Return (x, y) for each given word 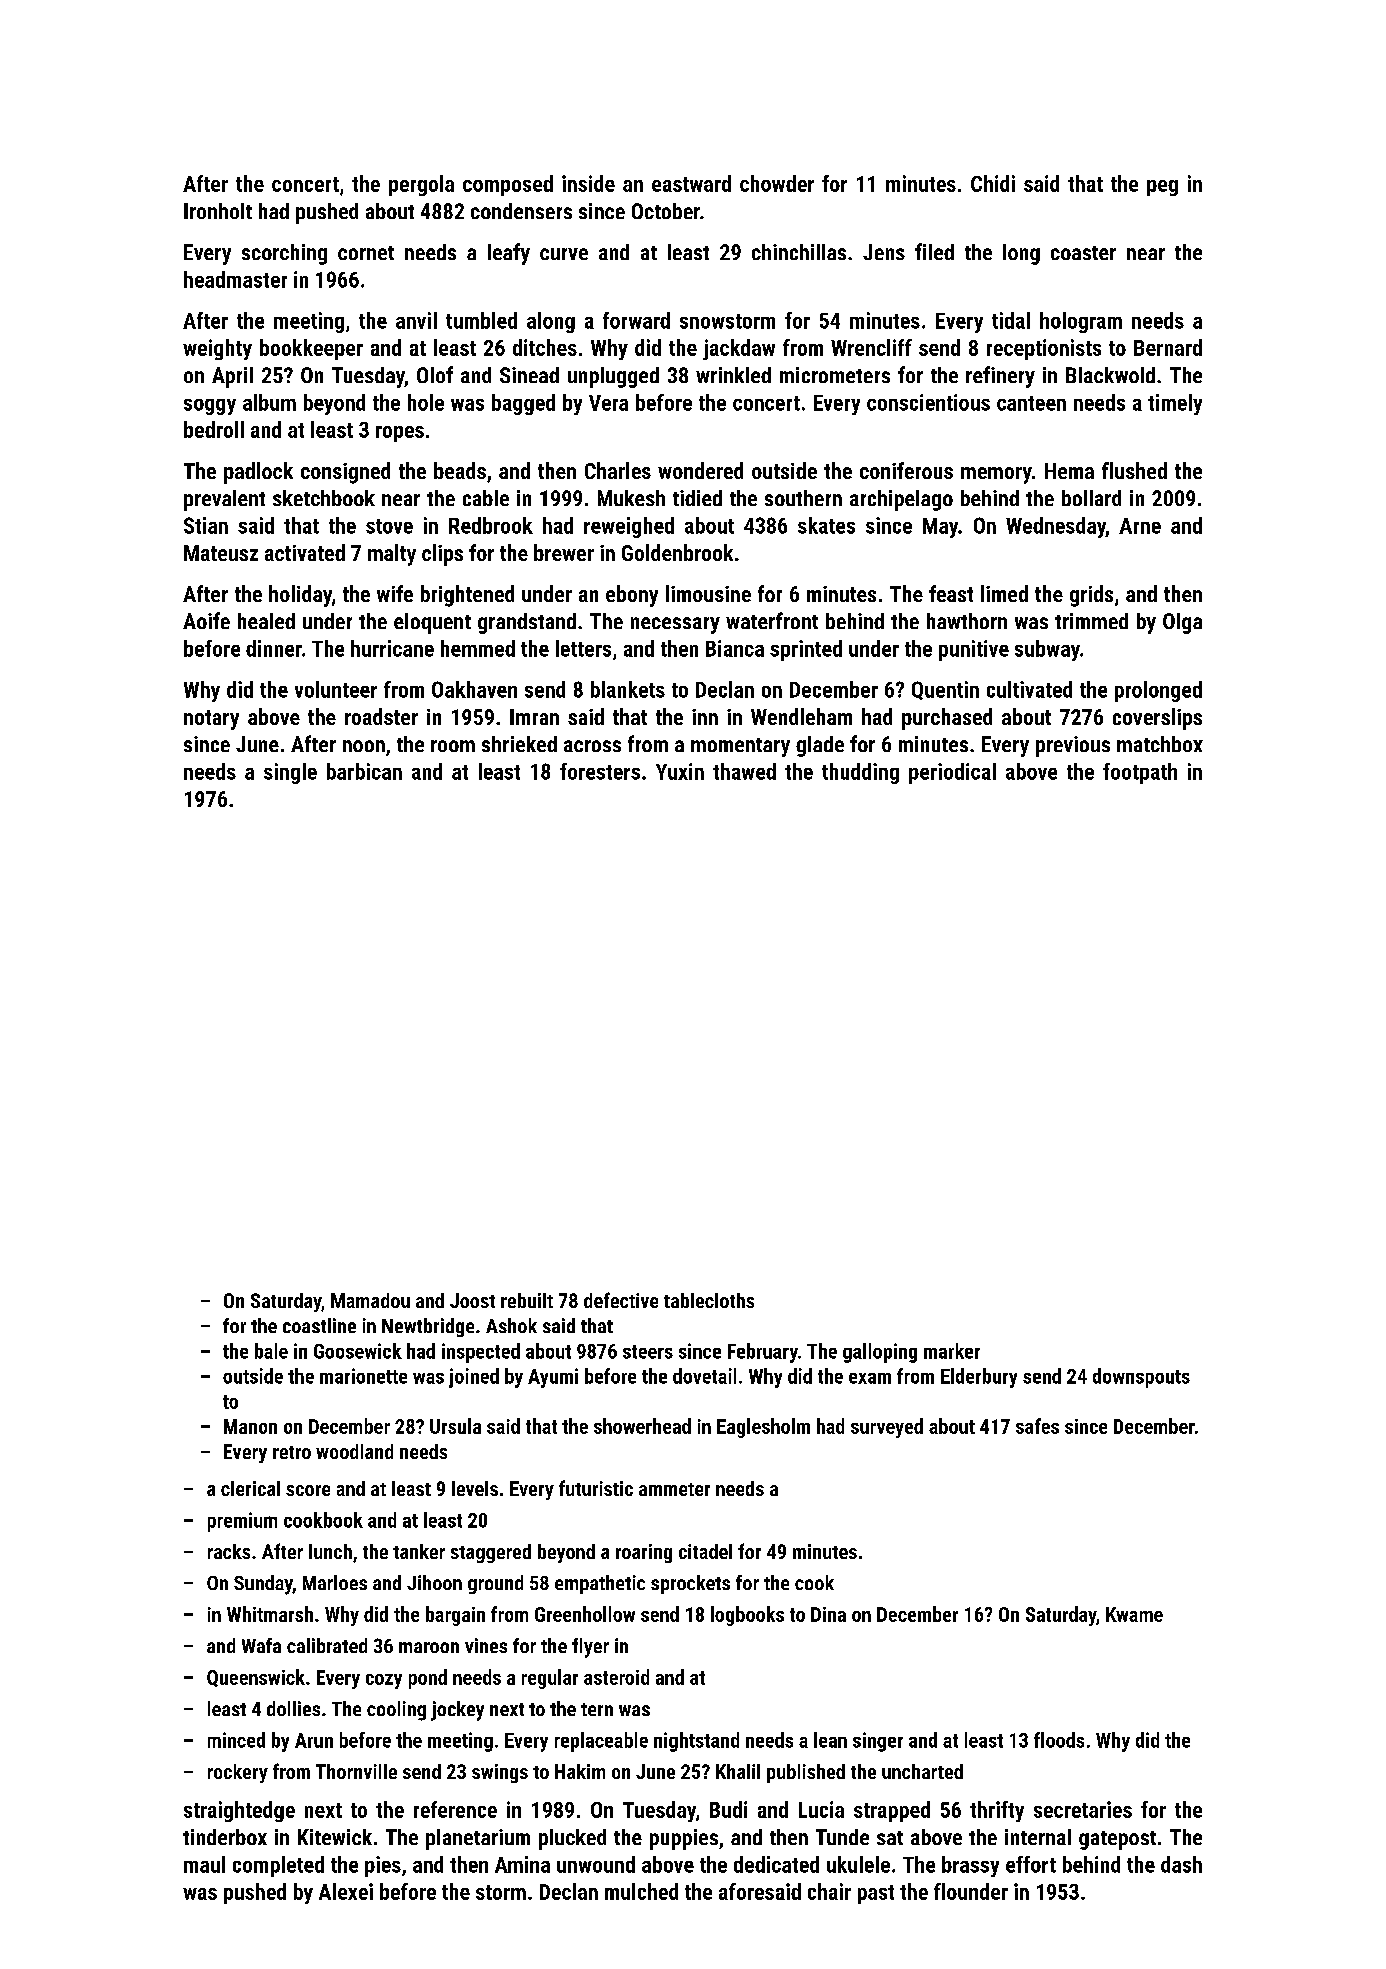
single (290, 773)
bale (271, 1351)
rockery (238, 1773)
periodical (952, 773)
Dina (828, 1614)
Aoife (206, 620)
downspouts (1141, 1378)
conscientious (928, 402)
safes (1037, 1426)
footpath (1140, 773)
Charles (618, 470)
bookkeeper (311, 349)
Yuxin (680, 771)
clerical (250, 1488)
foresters (600, 771)
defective (621, 1300)
